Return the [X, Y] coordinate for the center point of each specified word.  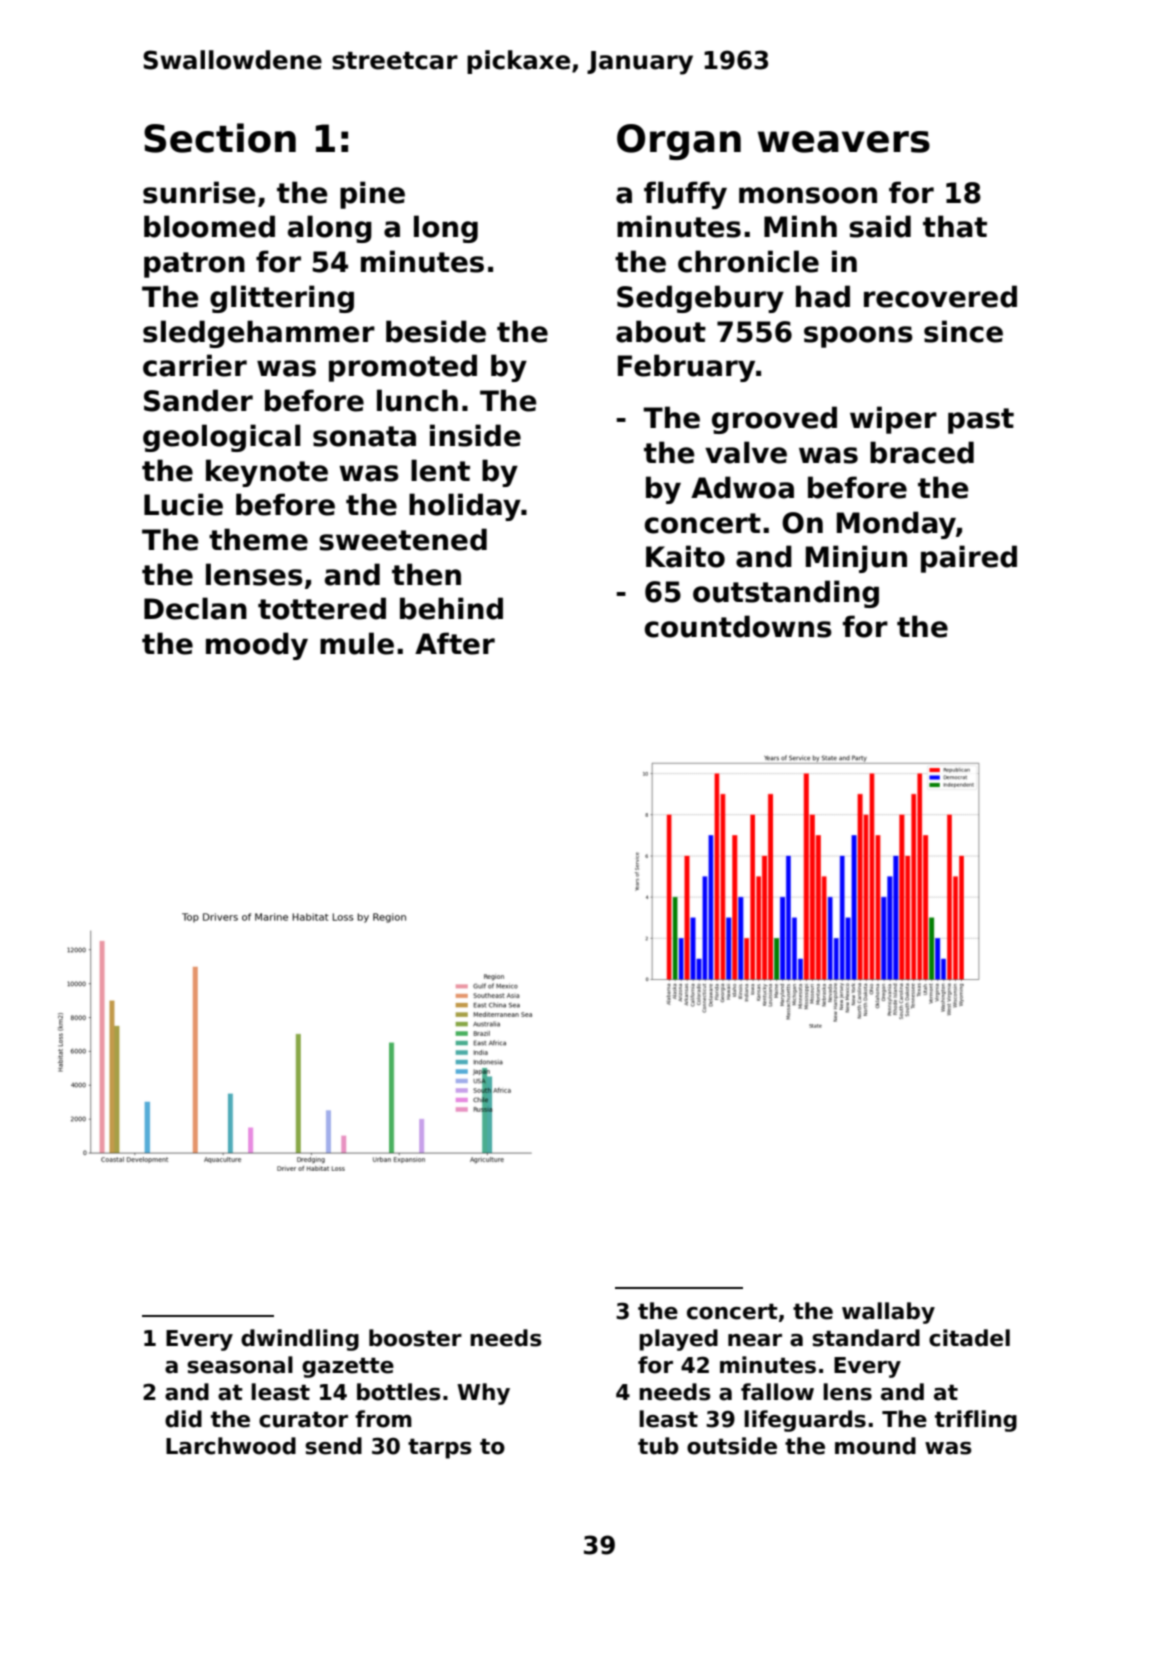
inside [475, 435]
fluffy [685, 195]
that [955, 226]
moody [257, 646]
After [455, 643]
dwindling [300, 1340]
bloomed [209, 226]
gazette [348, 1367]
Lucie [183, 504]
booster [415, 1338]
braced [922, 452]
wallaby [888, 1313]
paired [969, 559]
